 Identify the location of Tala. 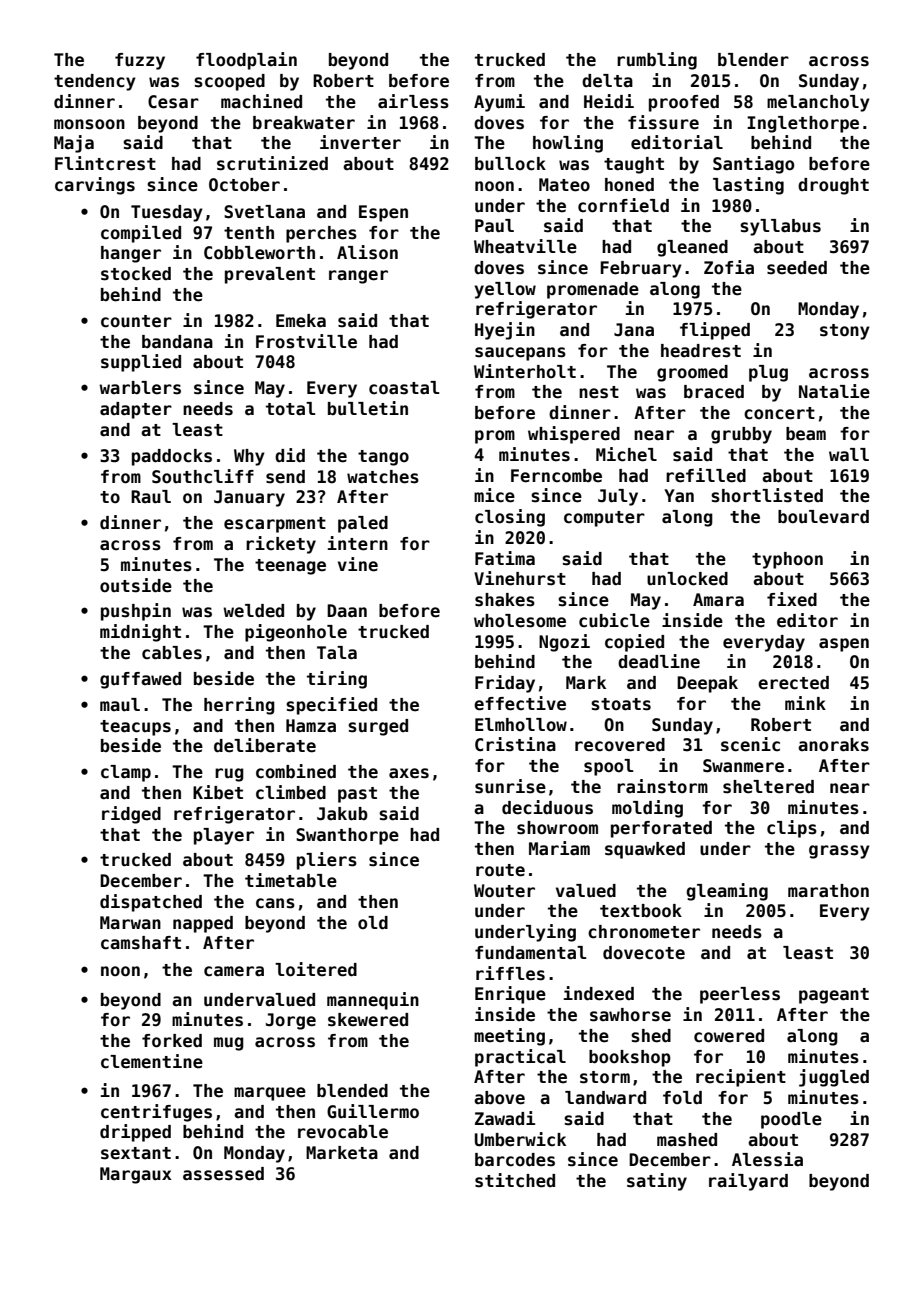
(337, 653).
